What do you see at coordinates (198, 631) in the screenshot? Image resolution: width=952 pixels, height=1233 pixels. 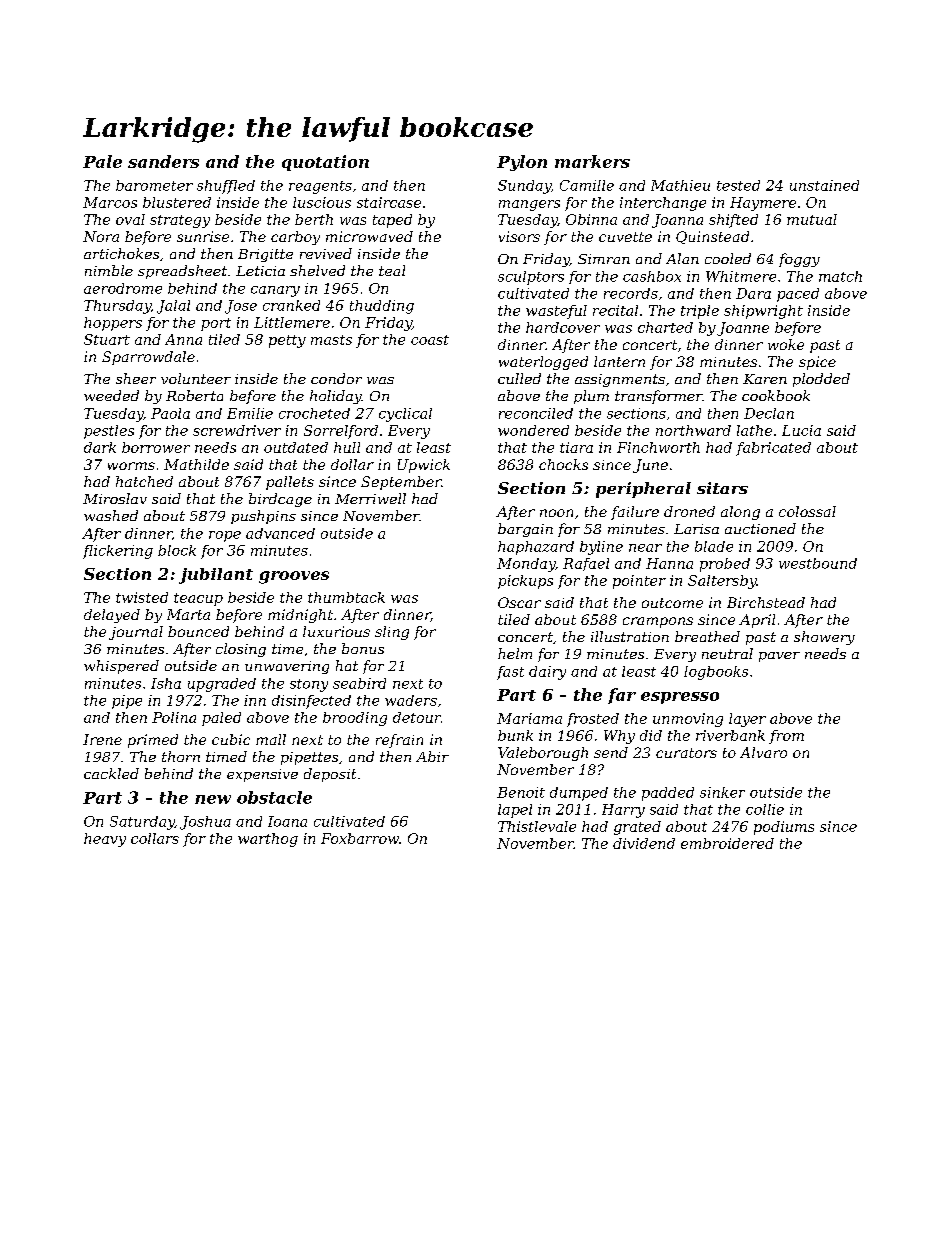 I see `bounced` at bounding box center [198, 631].
